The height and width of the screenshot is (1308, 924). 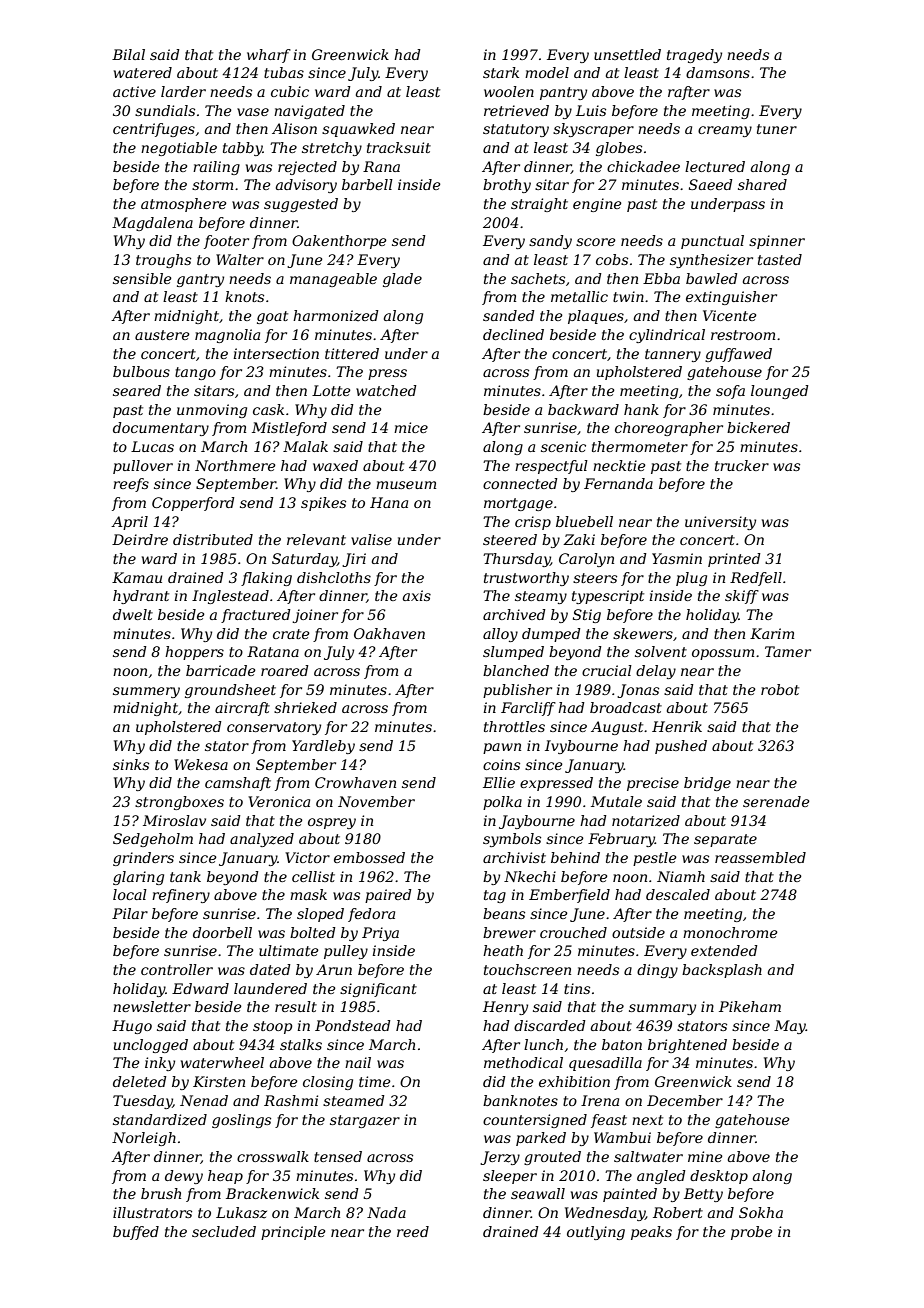 What do you see at coordinates (718, 72) in the screenshot?
I see `damsons` at bounding box center [718, 72].
